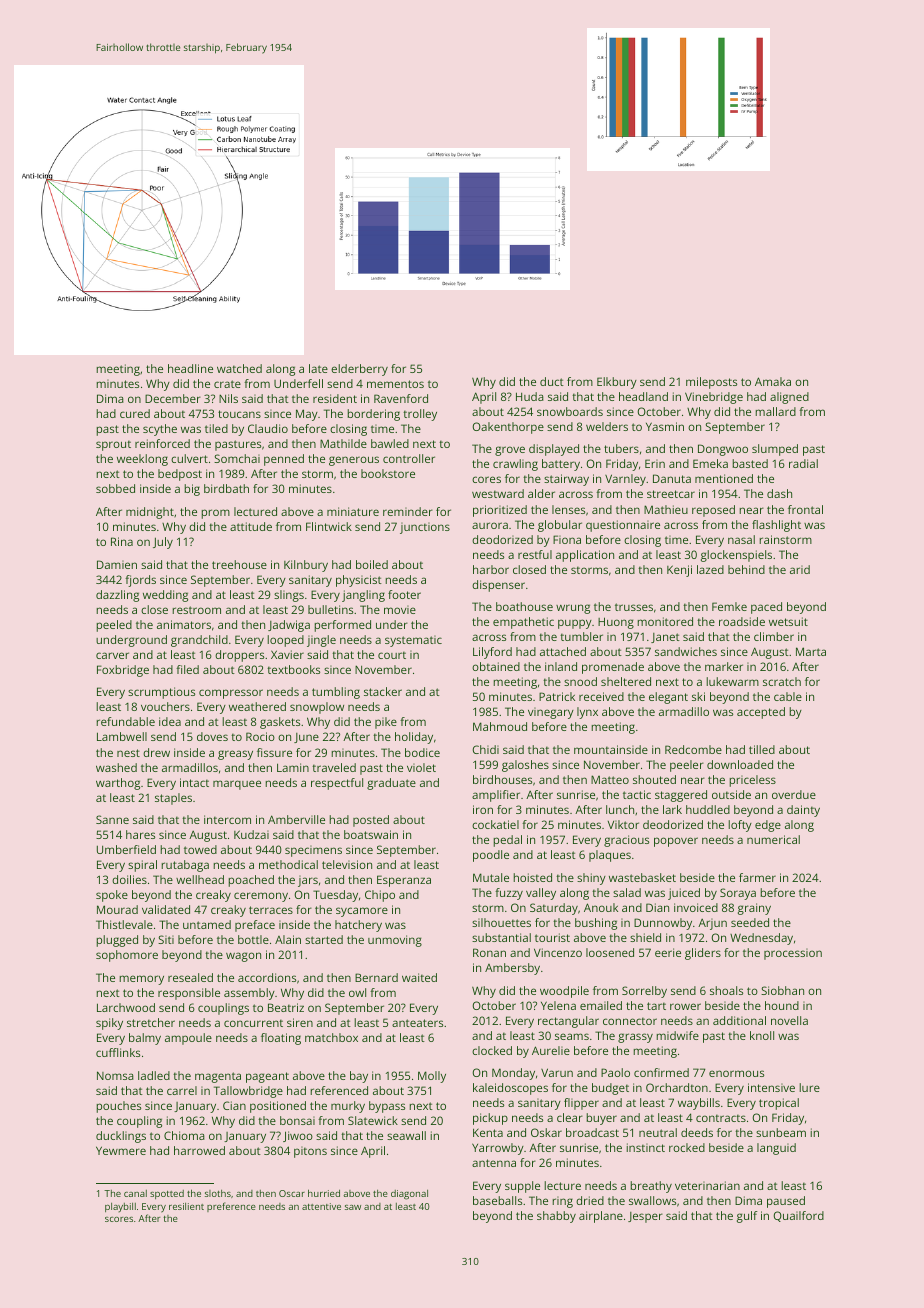 The image size is (924, 1308). What do you see at coordinates (112, 819) in the document?
I see `Sanne` at bounding box center [112, 819].
